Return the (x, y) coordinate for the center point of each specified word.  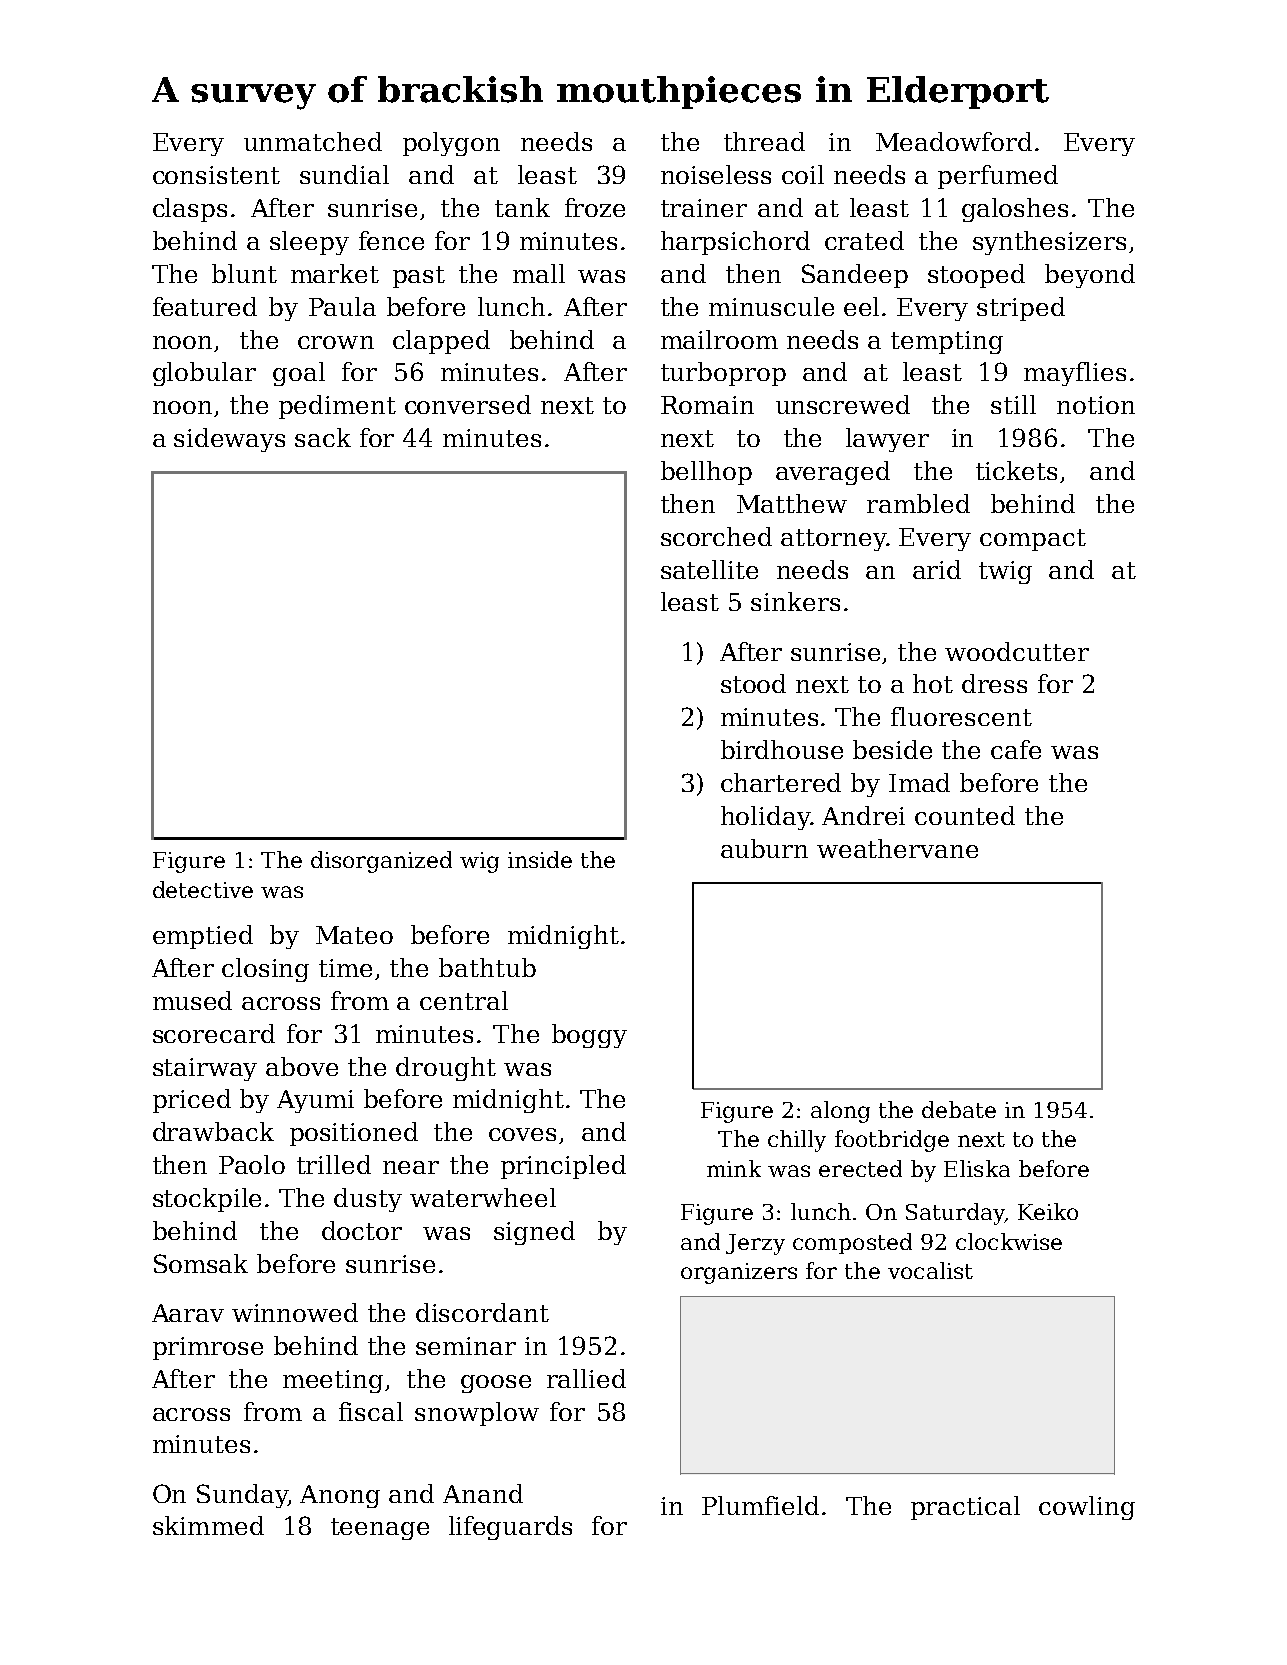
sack (323, 437)
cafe (1016, 749)
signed (534, 1233)
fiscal (371, 1411)
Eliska (977, 1168)
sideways (229, 440)
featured (205, 306)
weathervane (897, 848)
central (464, 1000)
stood (753, 683)
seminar (466, 1346)
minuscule (771, 306)
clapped (441, 342)
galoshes (1015, 210)
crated (864, 240)
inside (540, 859)
